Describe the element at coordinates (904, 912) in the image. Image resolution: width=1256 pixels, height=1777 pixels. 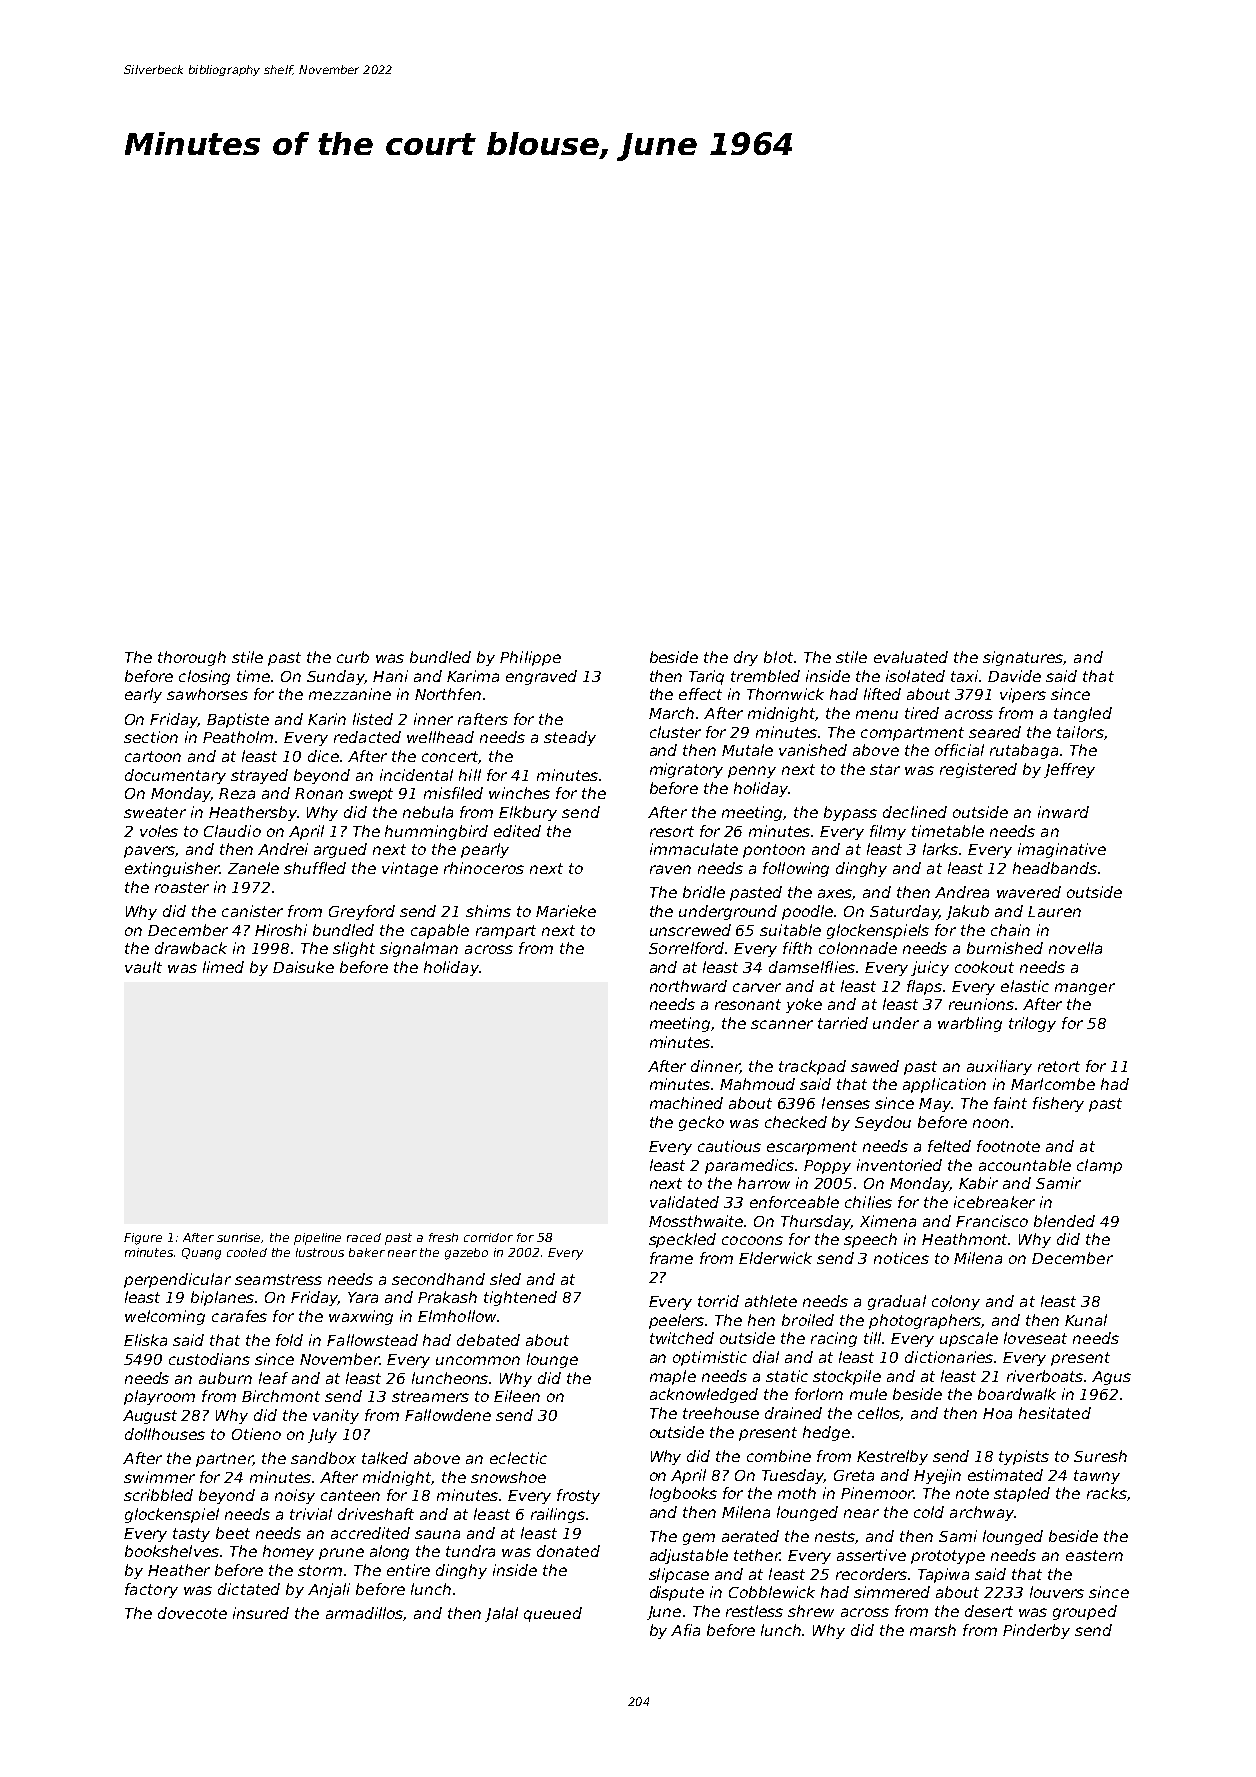
I see `Saturday` at that location.
